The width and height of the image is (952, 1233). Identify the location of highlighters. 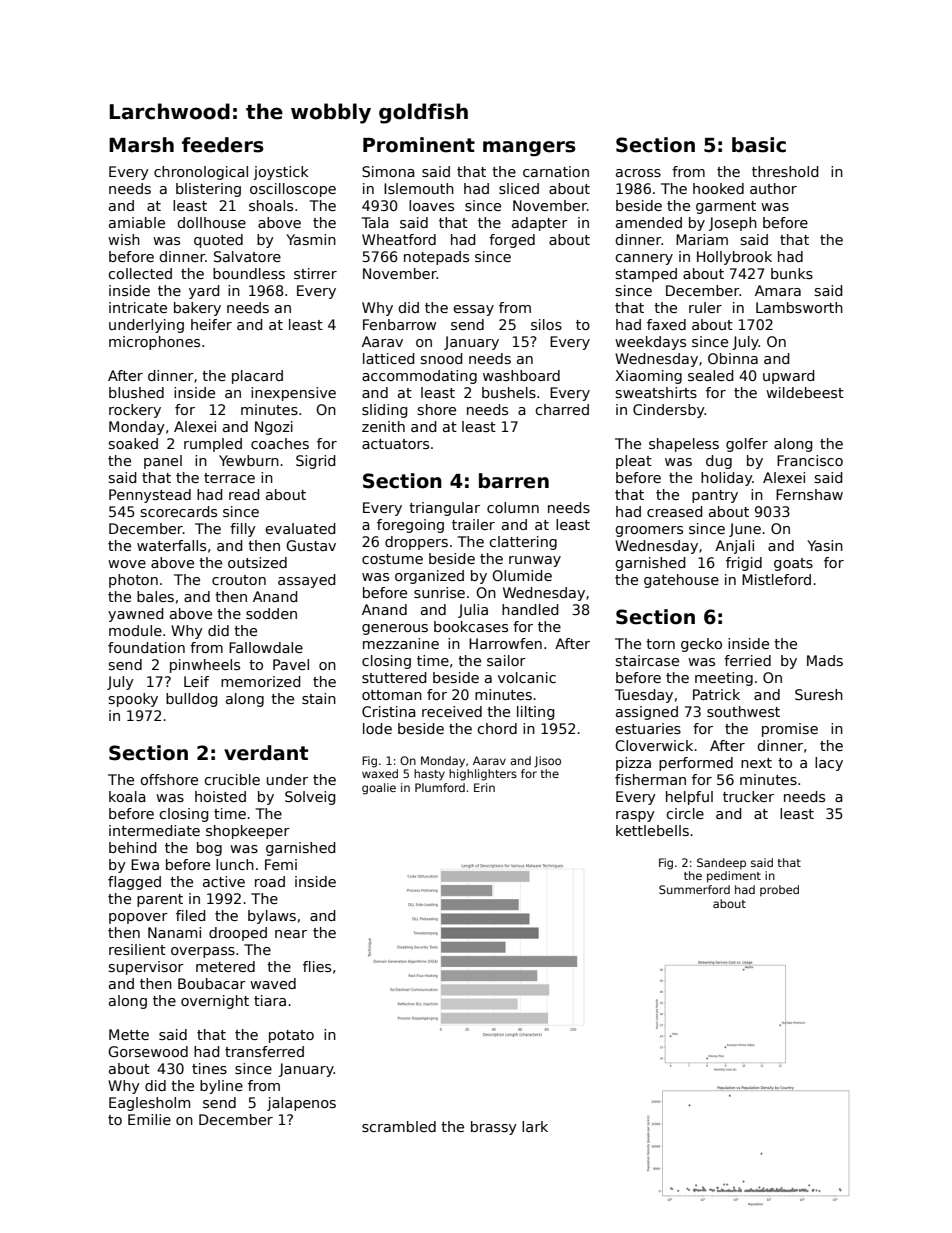
(483, 775).
